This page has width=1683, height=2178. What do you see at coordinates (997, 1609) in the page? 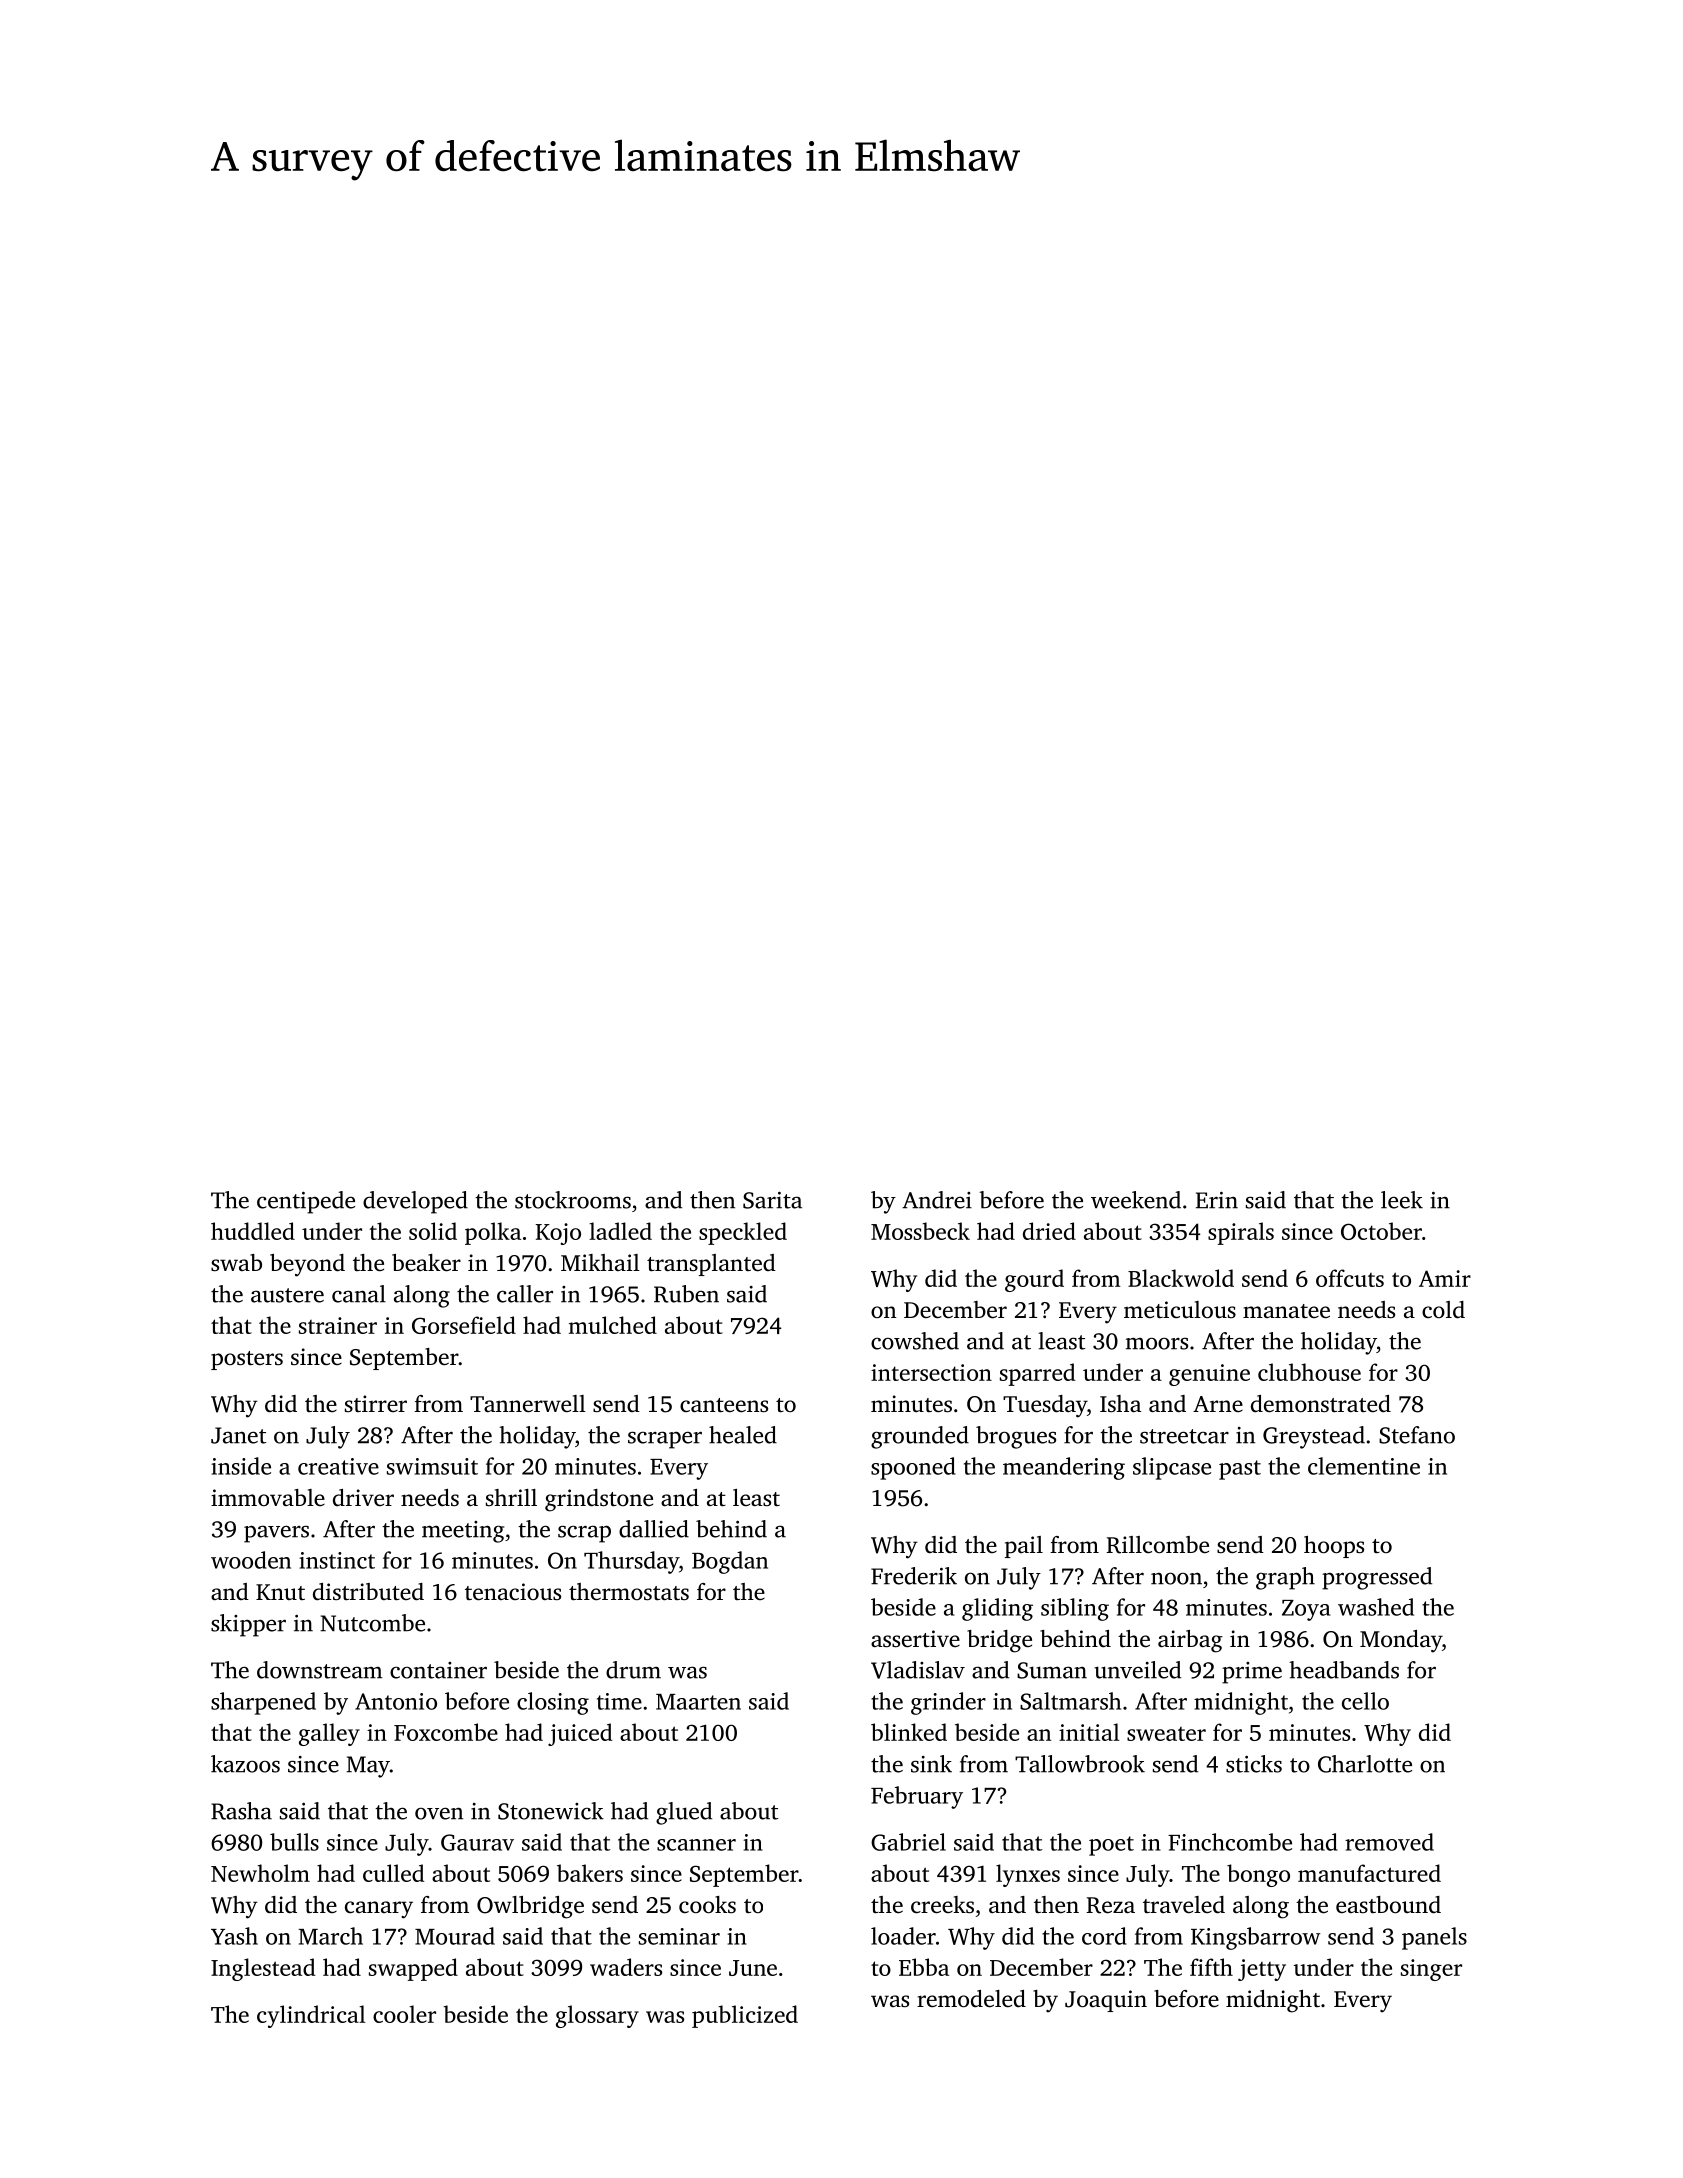
I see `gliding` at bounding box center [997, 1609].
